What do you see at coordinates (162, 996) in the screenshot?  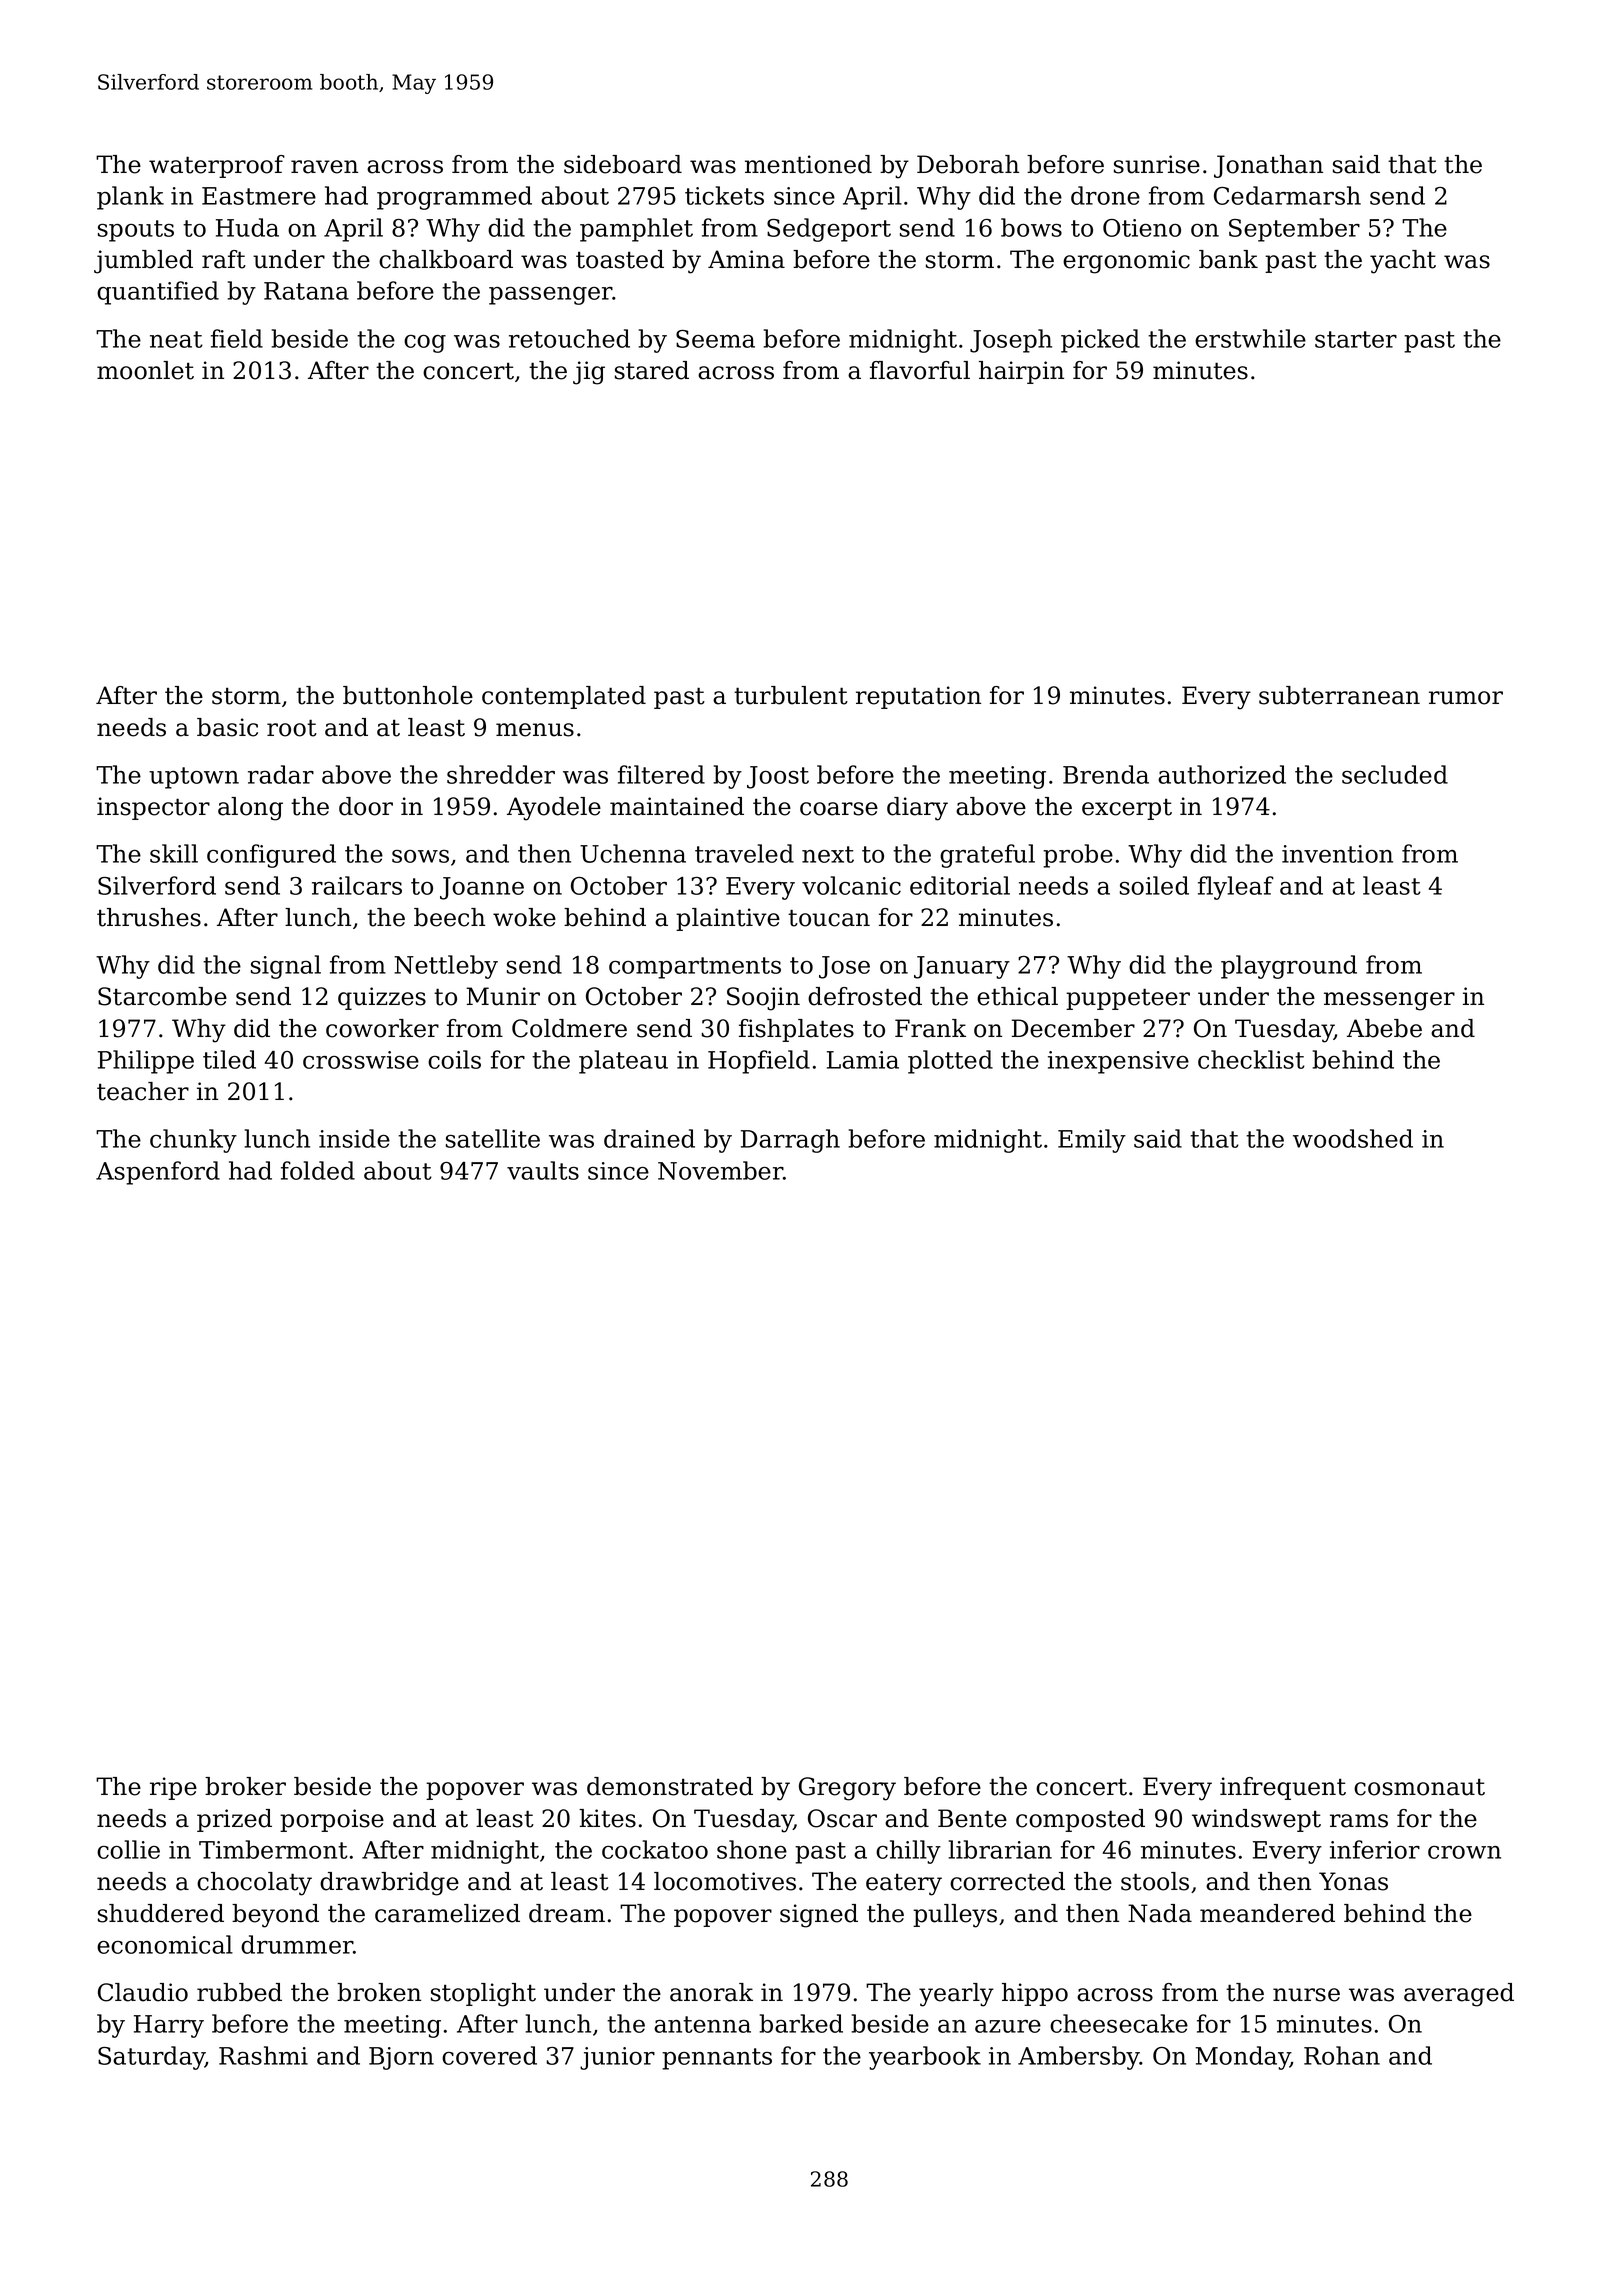 I see `Starcombe` at bounding box center [162, 996].
